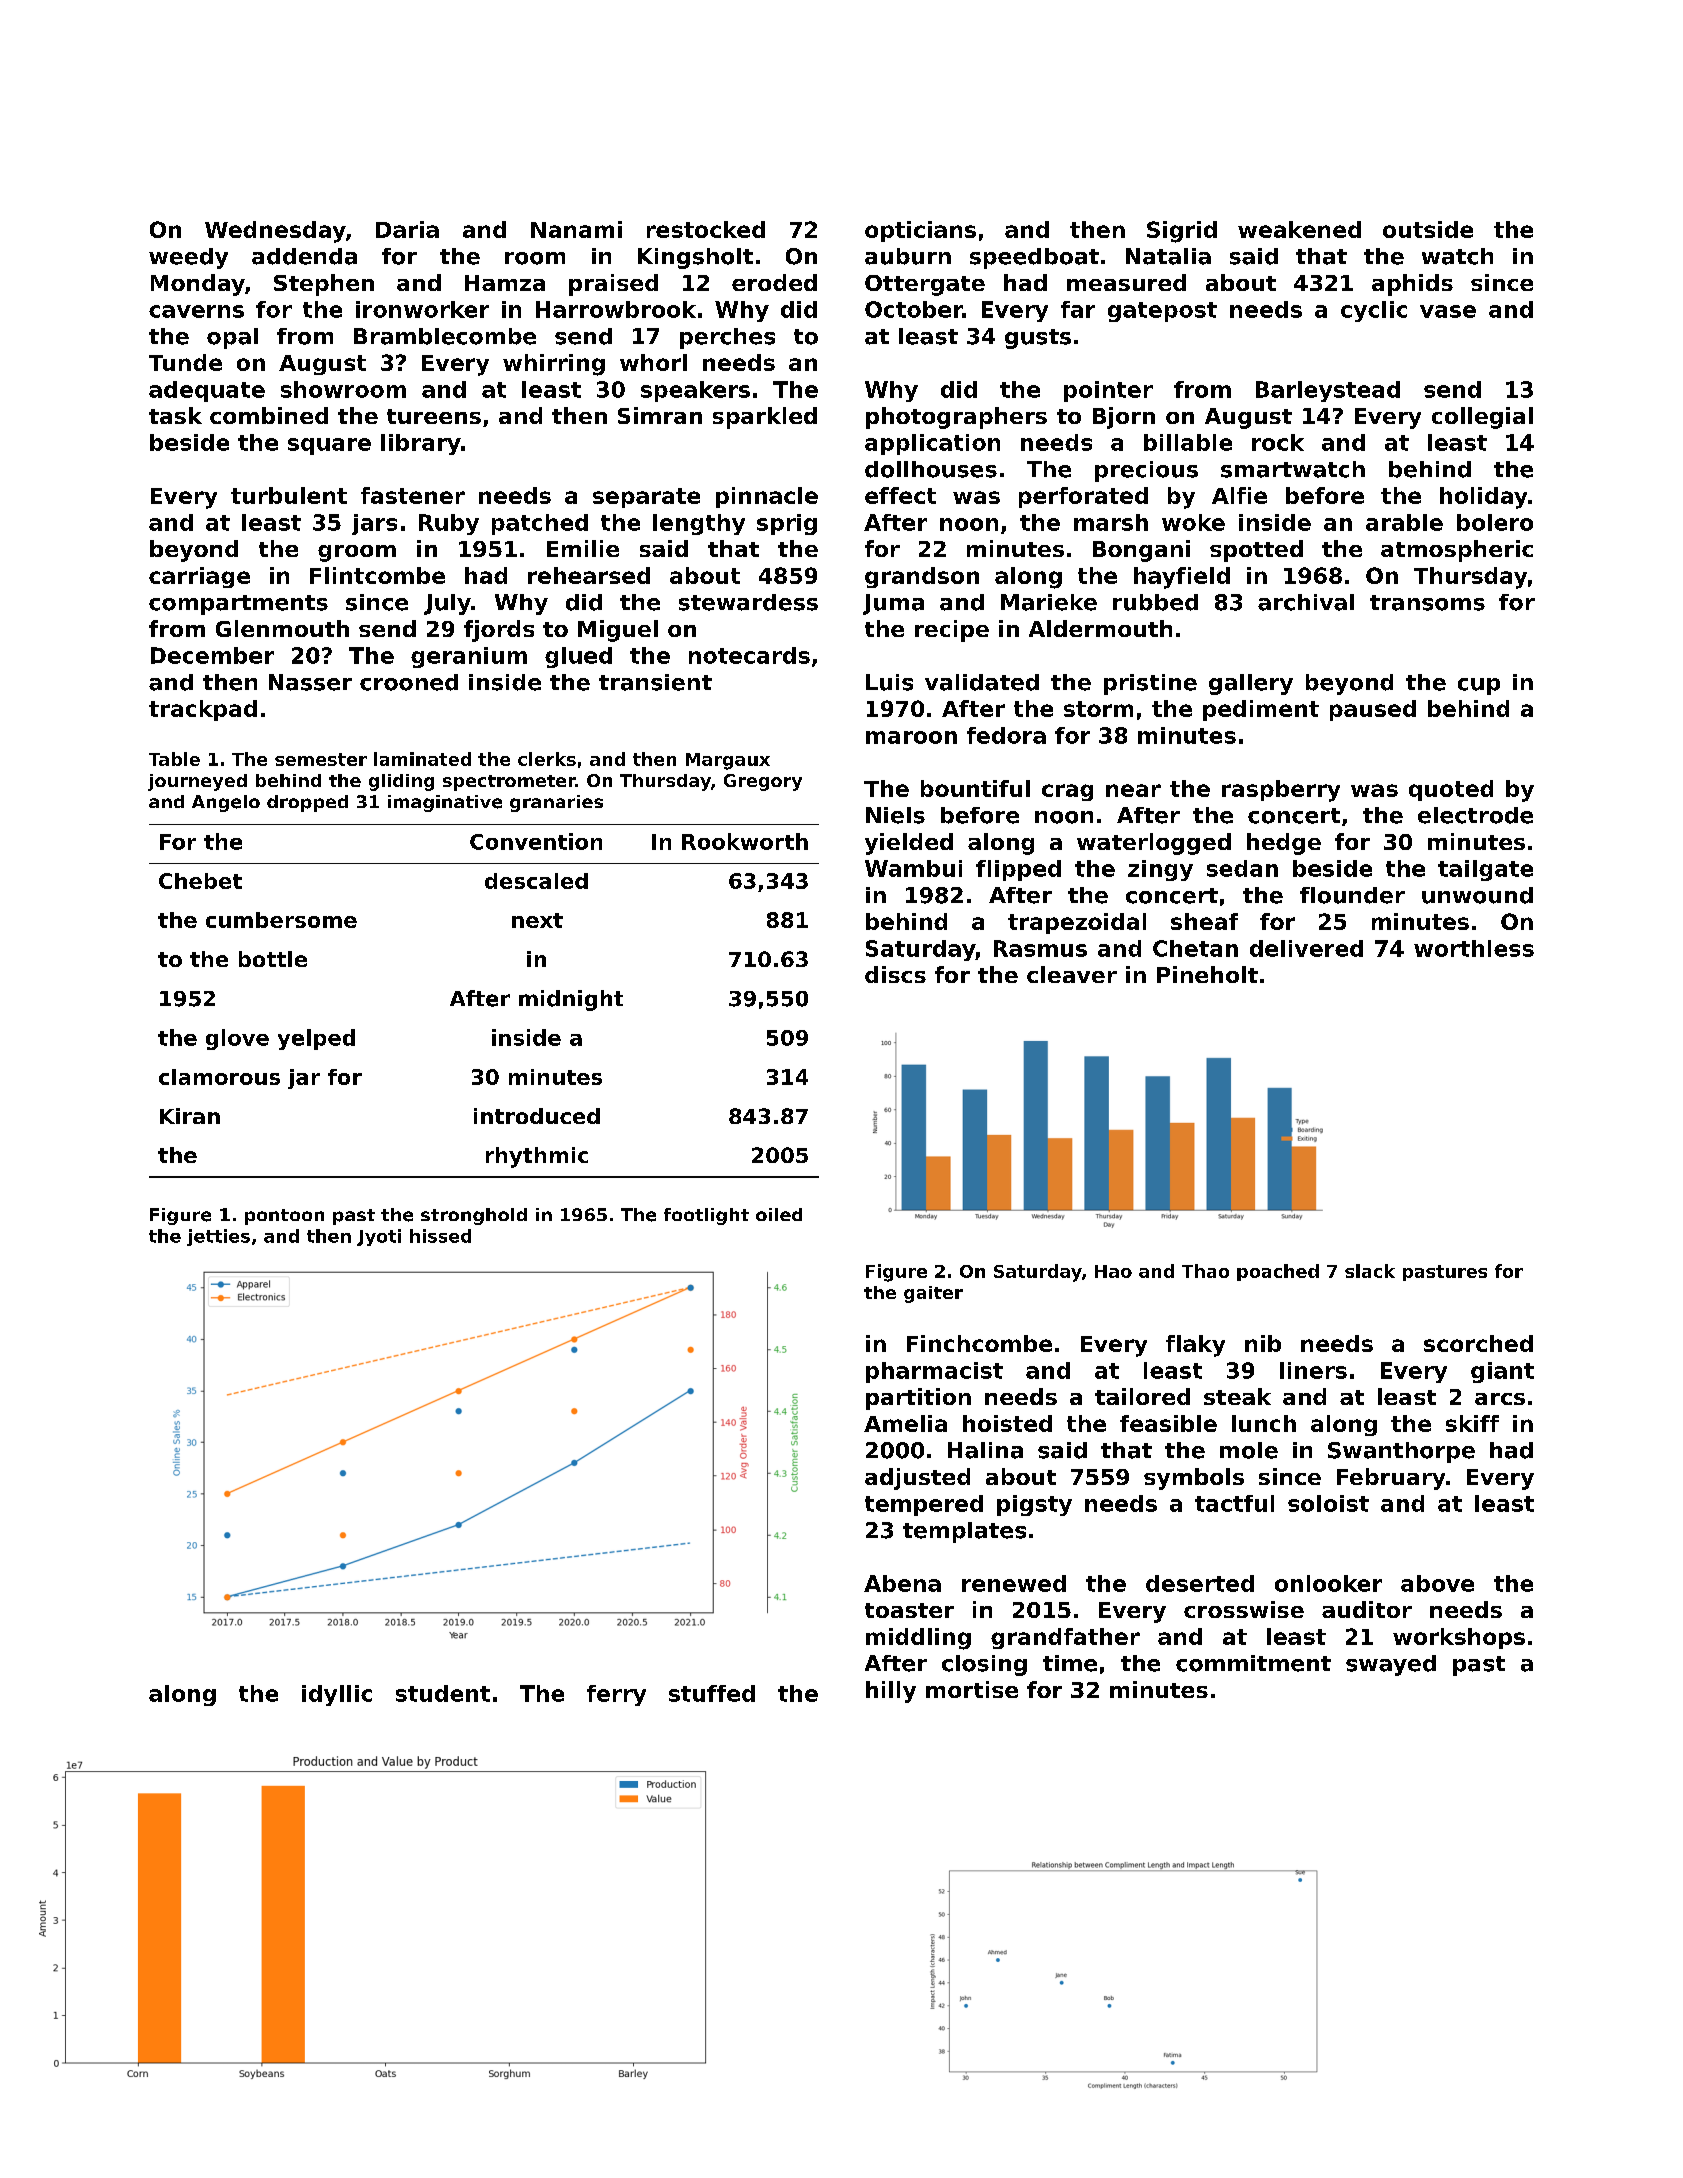  Describe the element at coordinates (1168, 256) in the screenshot. I see `Natalia` at that location.
